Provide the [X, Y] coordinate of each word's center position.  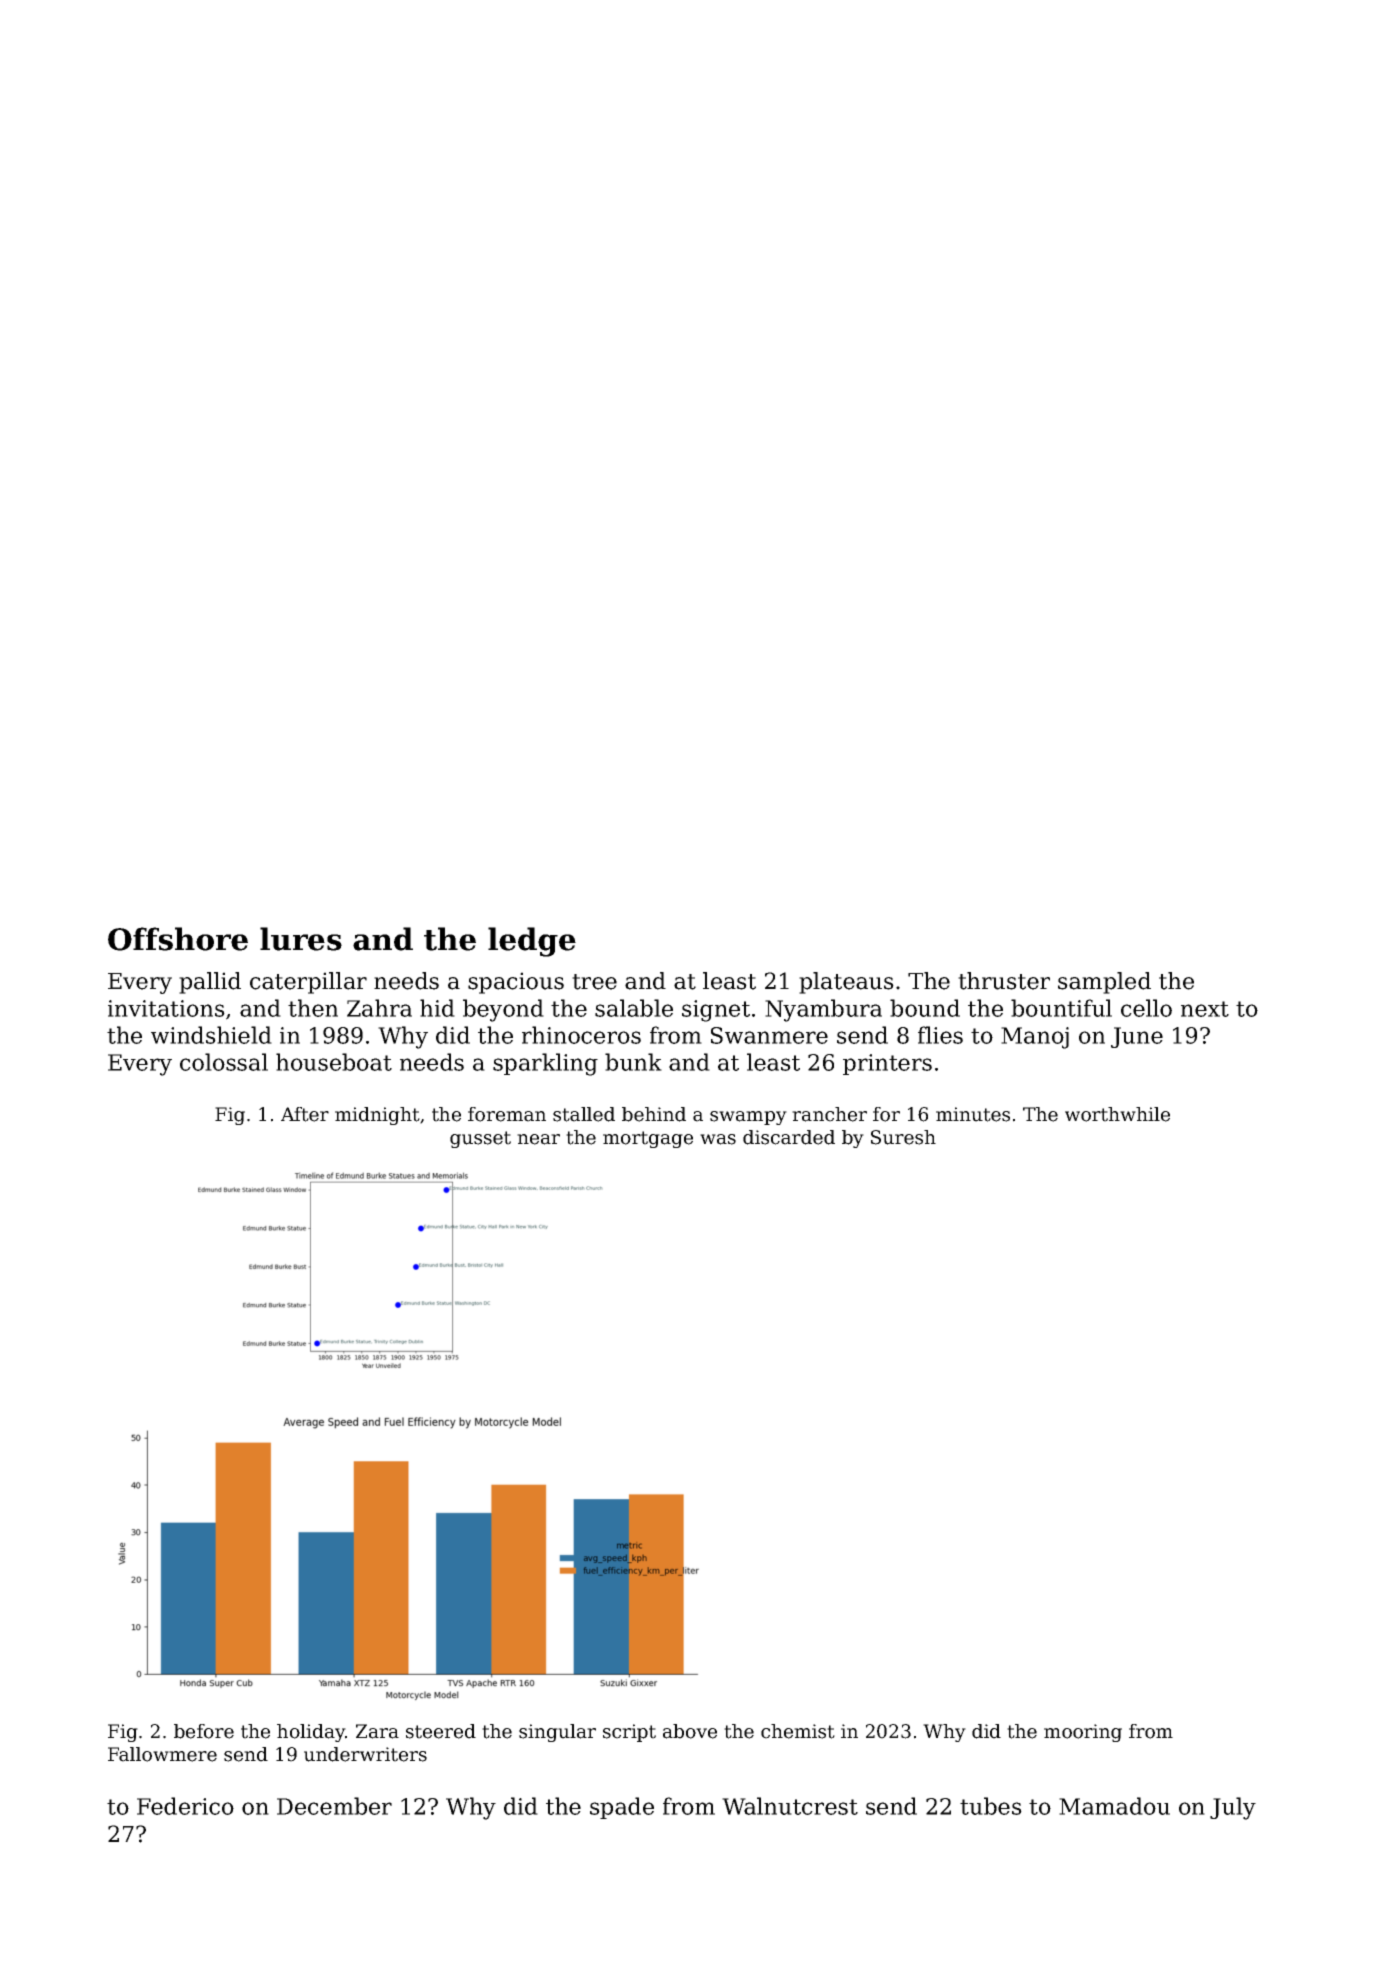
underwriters [365, 1754]
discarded [789, 1137]
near [538, 1139]
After [305, 1114]
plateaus [846, 983]
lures [301, 939]
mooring [1083, 1733]
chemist [798, 1731]
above [690, 1731]
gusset [480, 1139]
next [1205, 1009]
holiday [311, 1733]
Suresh [903, 1137]
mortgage [648, 1139]
